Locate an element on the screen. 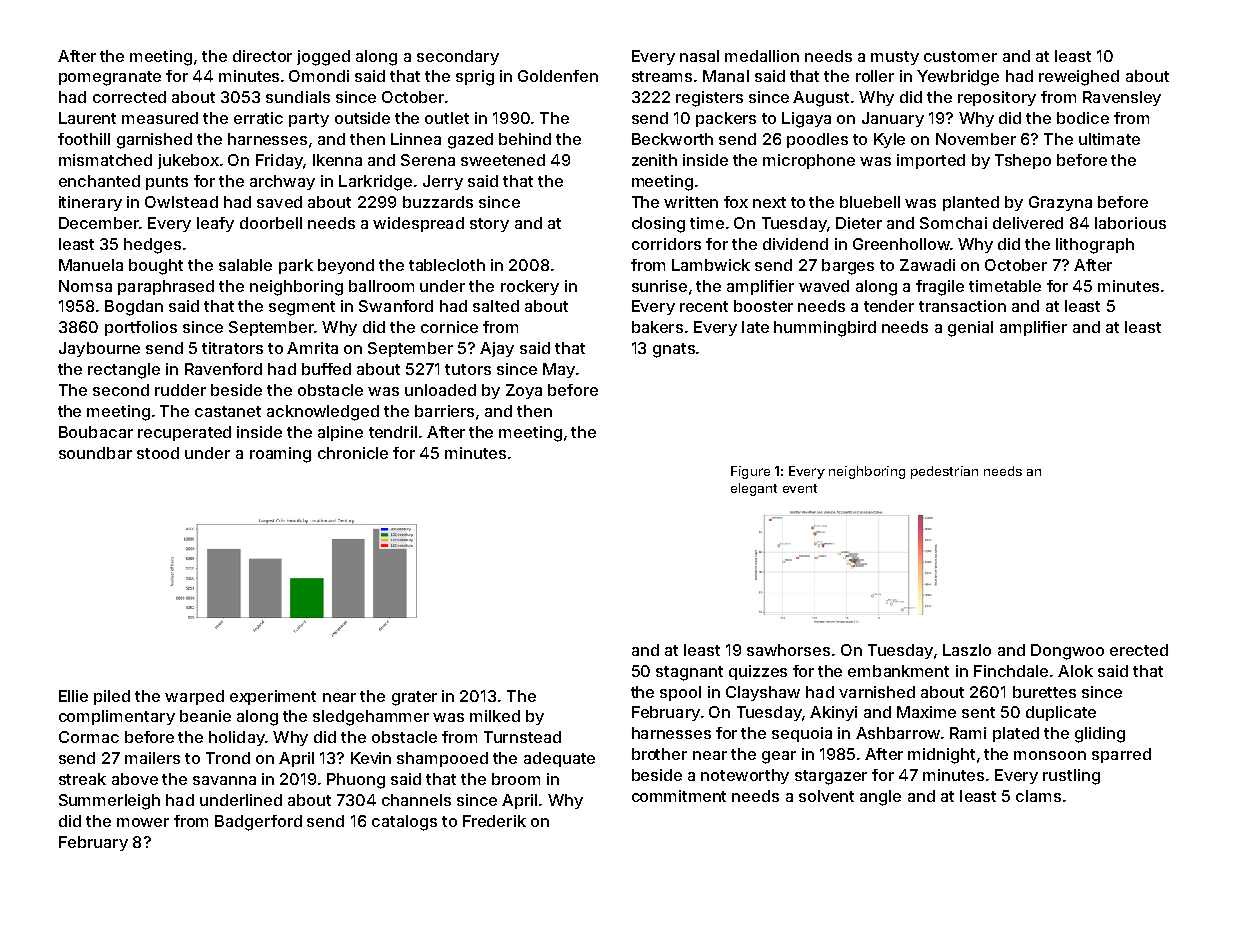 The height and width of the screenshot is (952, 1233). pedestrian is located at coordinates (944, 472).
